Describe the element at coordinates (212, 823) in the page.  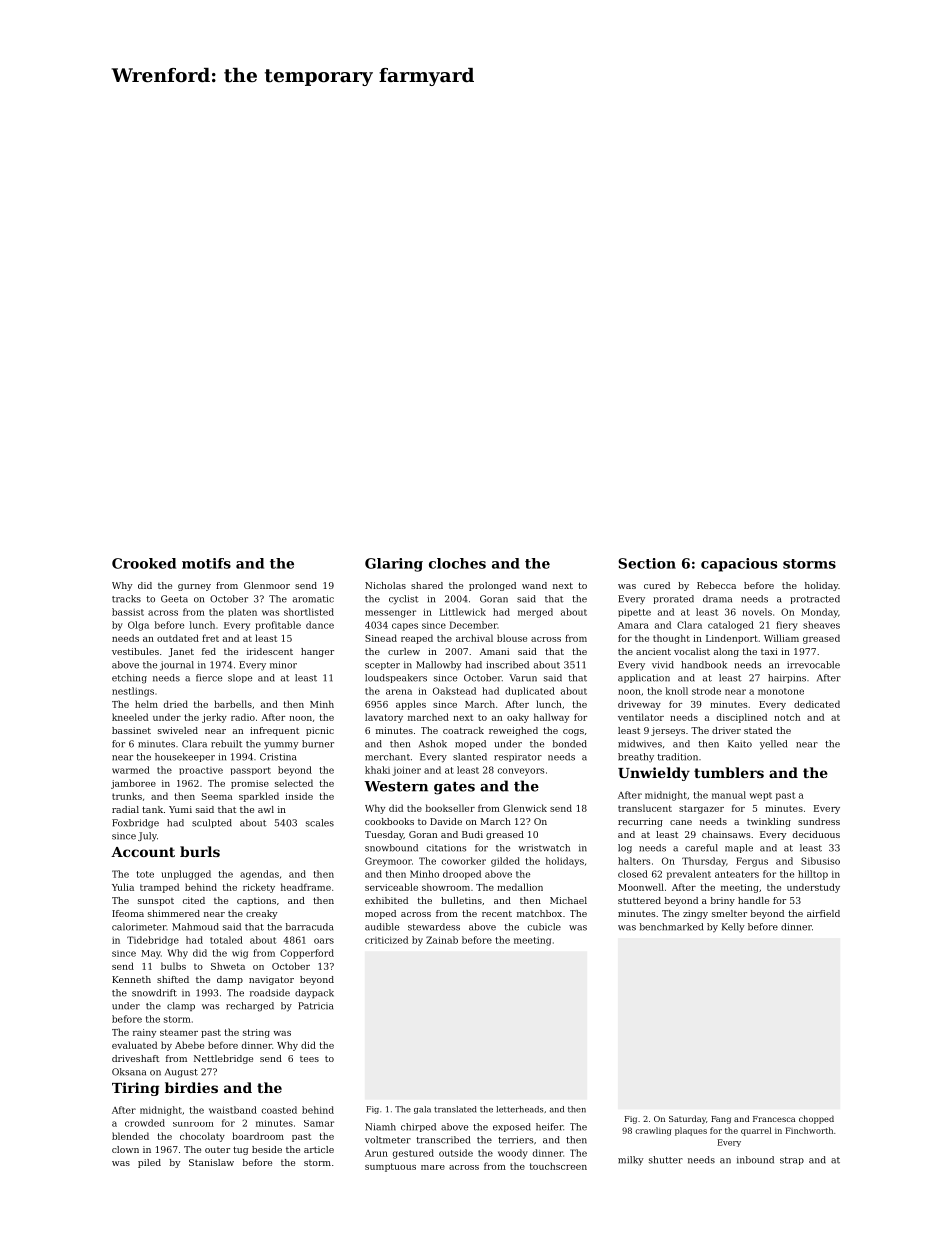
I see `sculpted` at that location.
